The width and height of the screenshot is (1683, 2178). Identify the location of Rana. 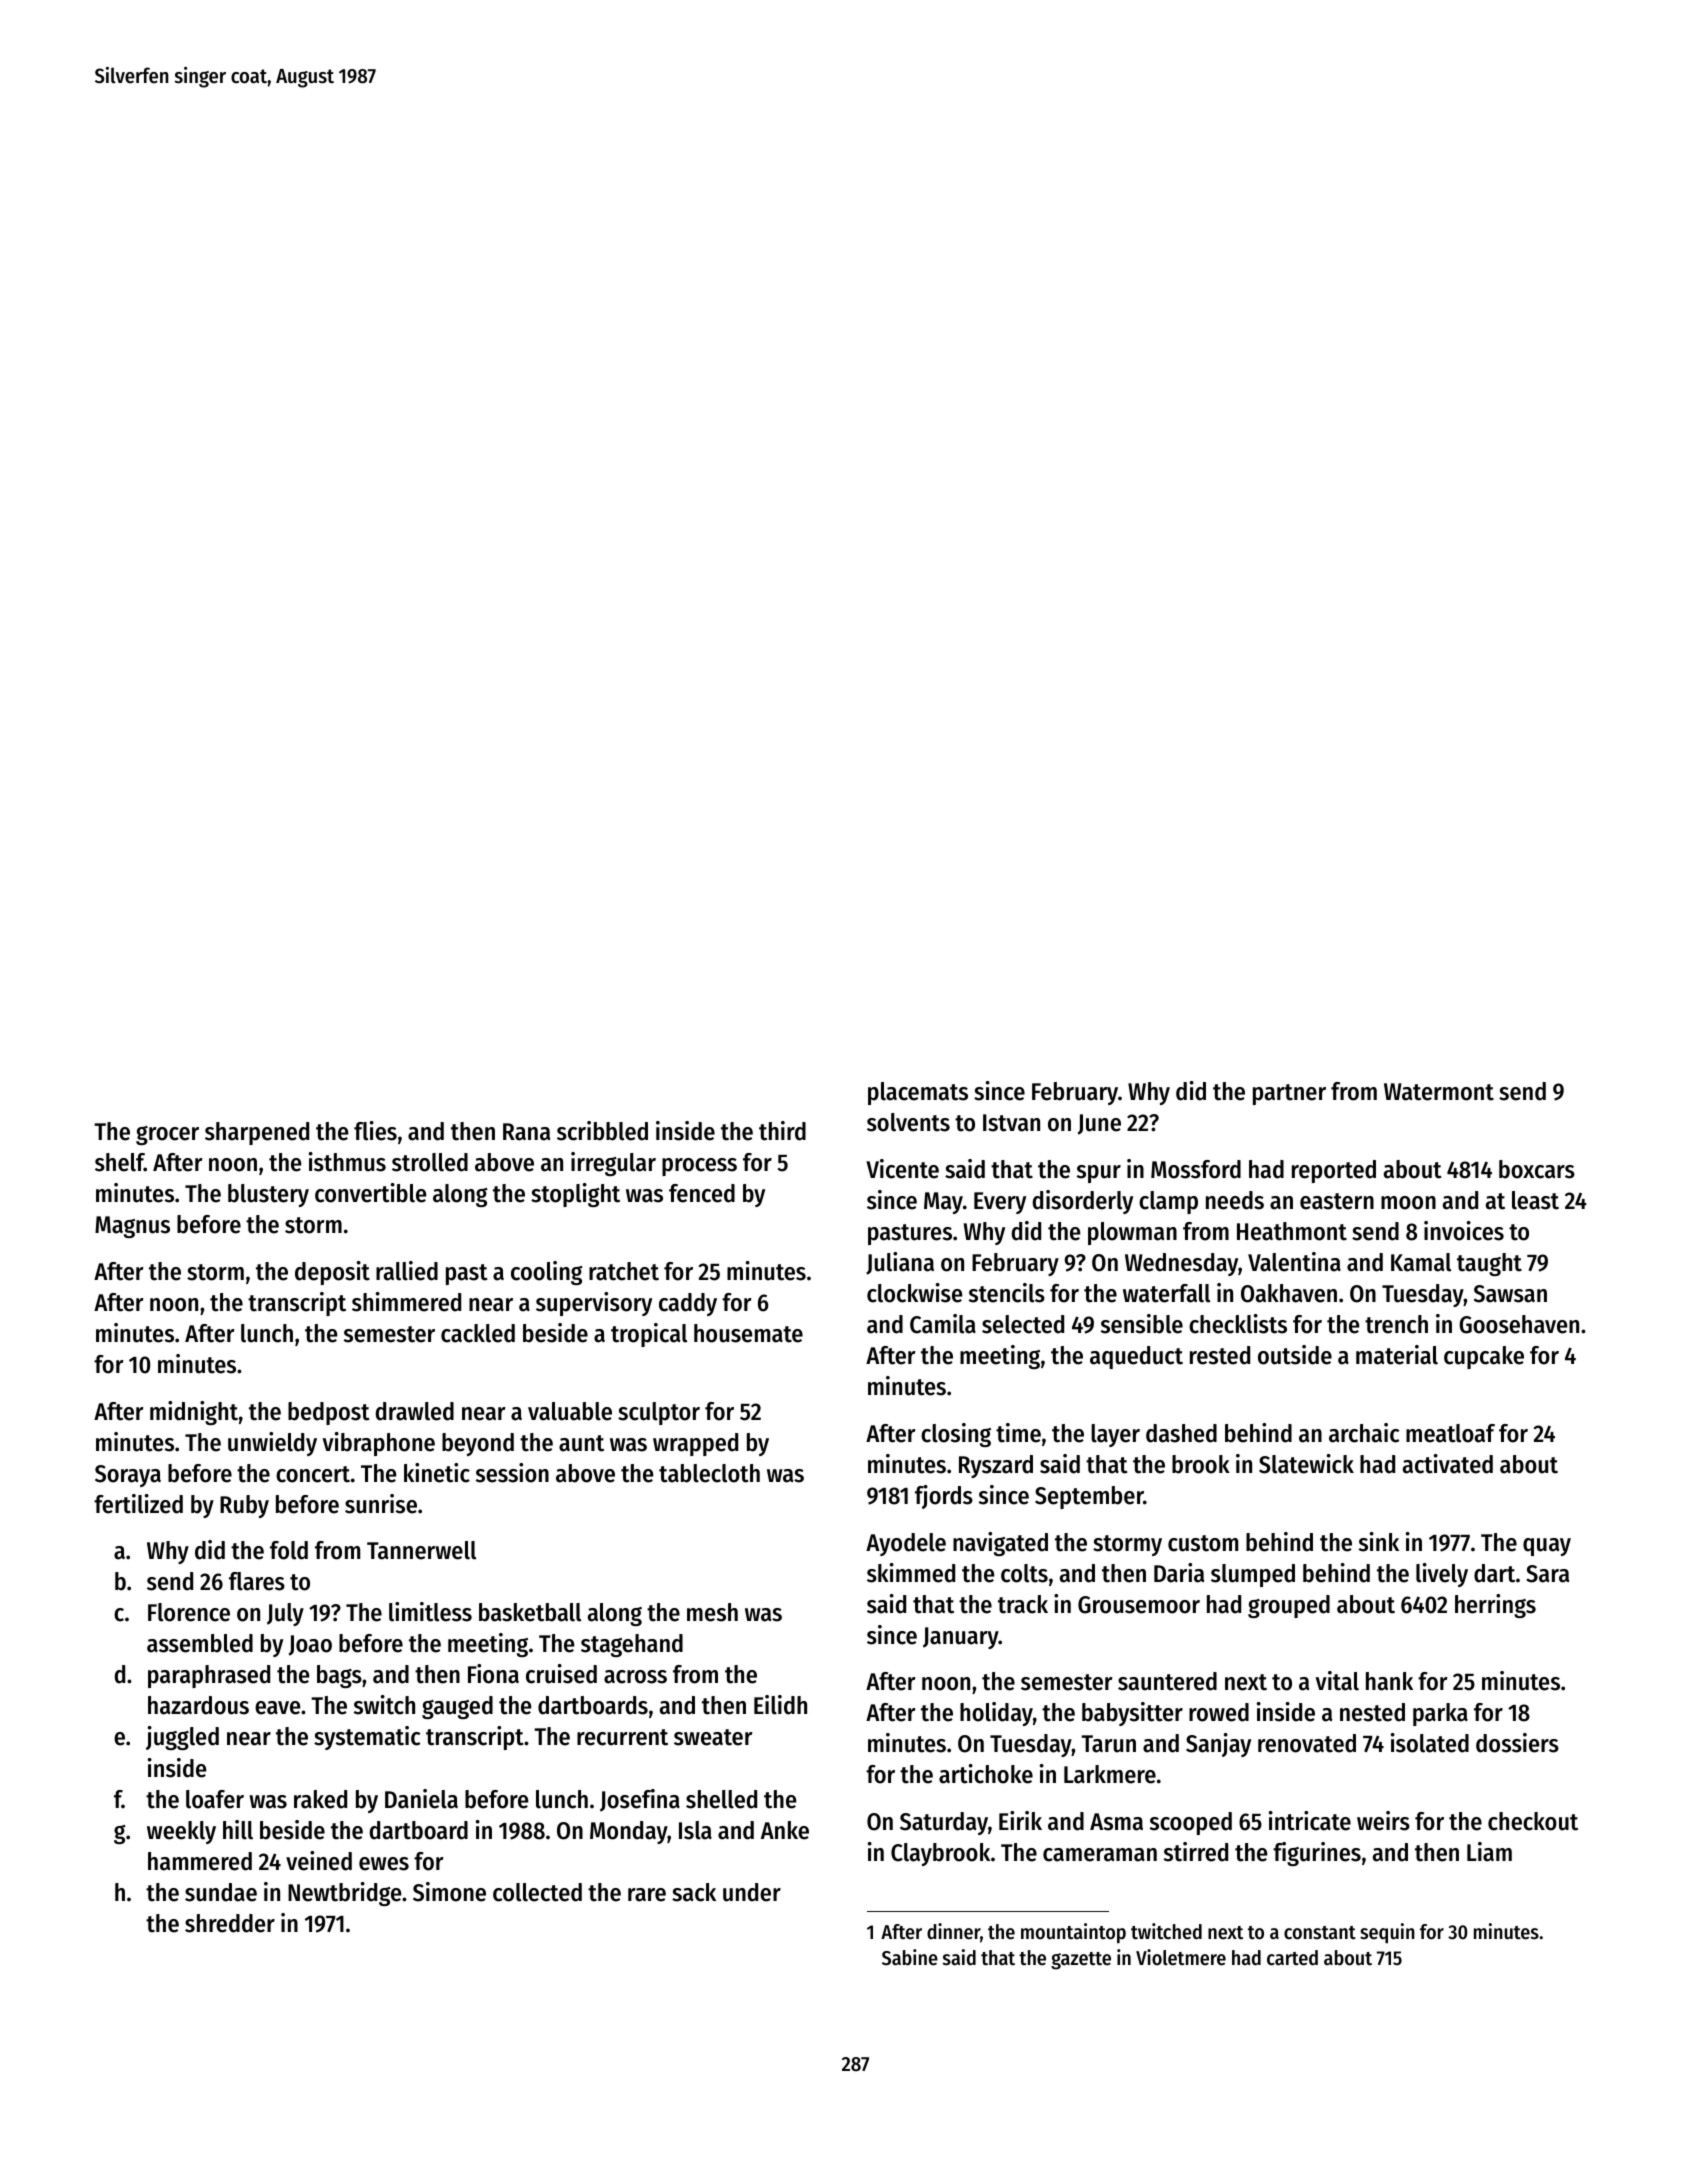
(526, 1132).
